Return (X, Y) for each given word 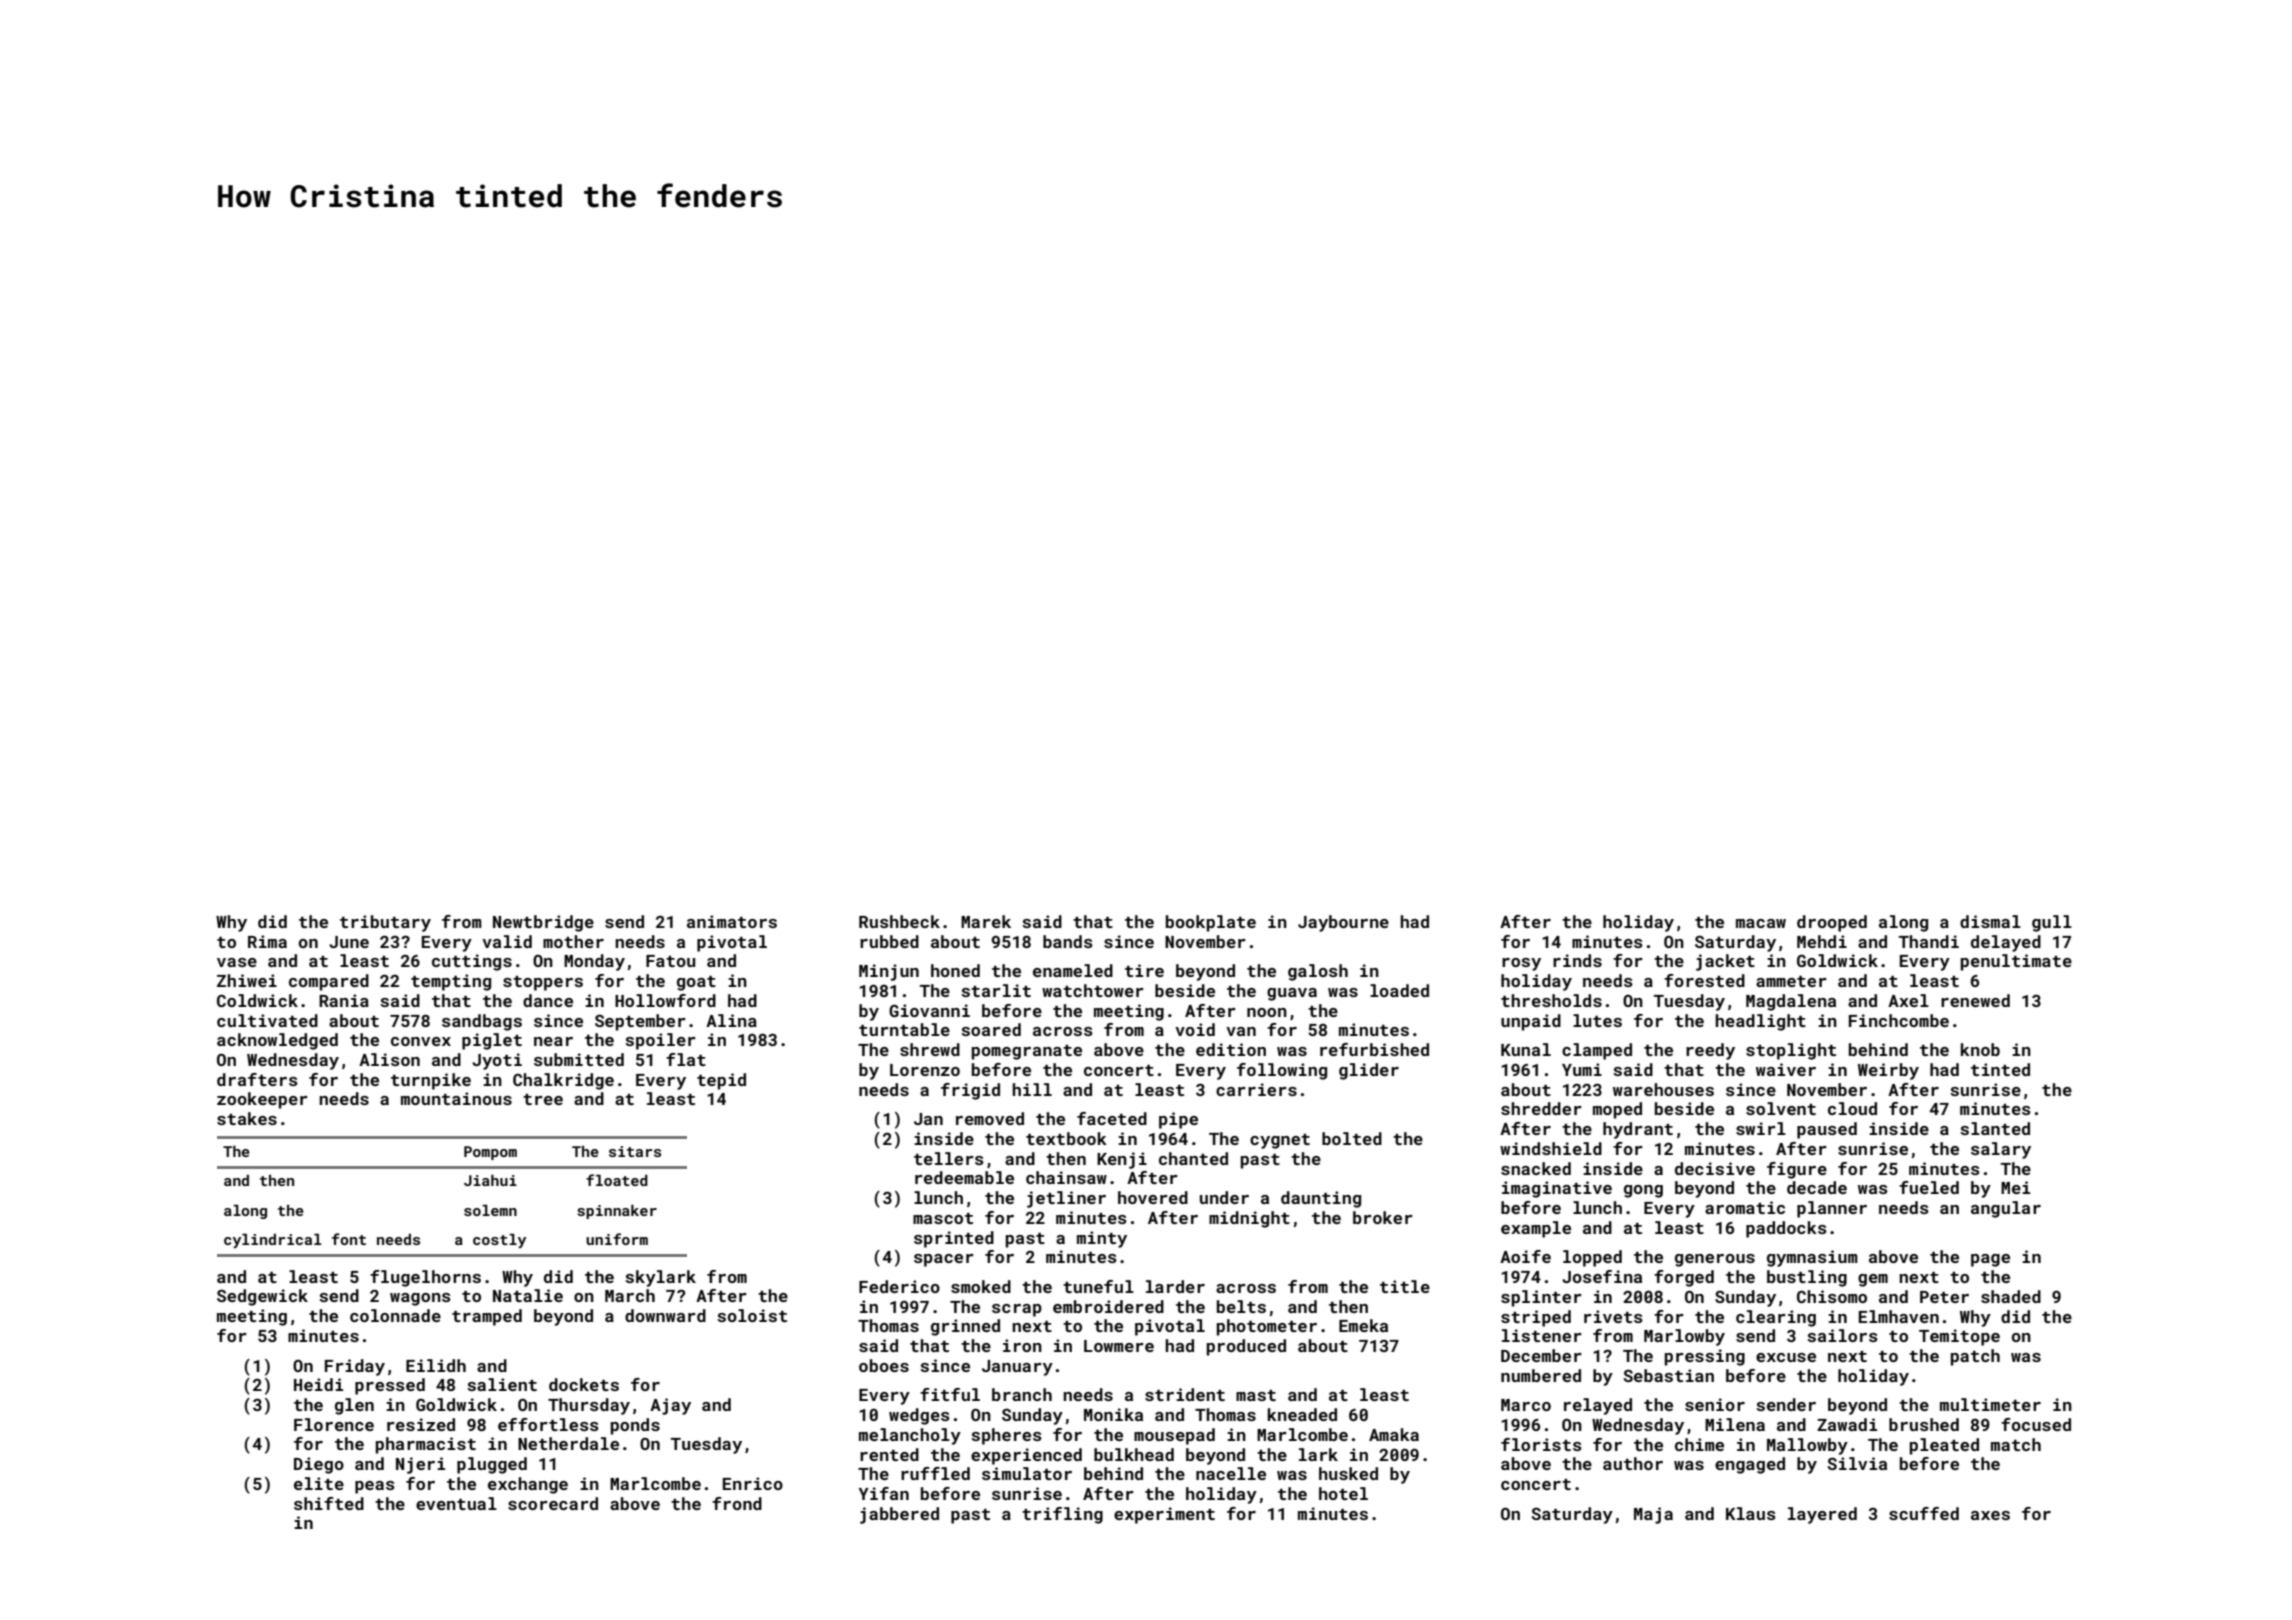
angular (2006, 1209)
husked (1348, 1473)
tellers (949, 1158)
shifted (329, 1503)
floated (617, 1180)
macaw (1761, 923)
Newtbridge (543, 923)
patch (1975, 1357)
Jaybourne (1343, 923)
